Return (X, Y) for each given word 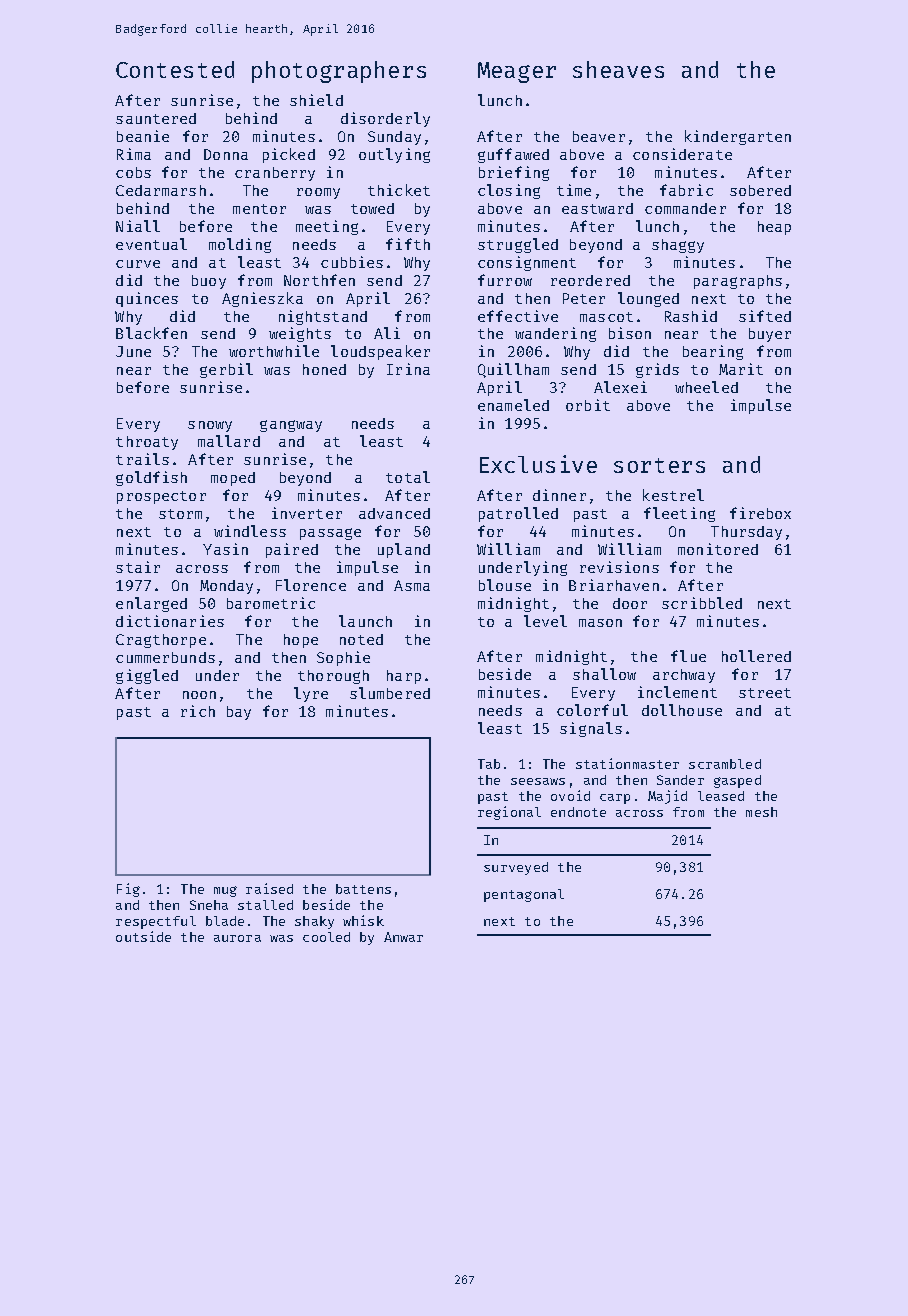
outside (143, 936)
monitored (718, 549)
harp (404, 677)
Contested (175, 69)
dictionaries (170, 621)
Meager (517, 72)
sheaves (618, 69)
